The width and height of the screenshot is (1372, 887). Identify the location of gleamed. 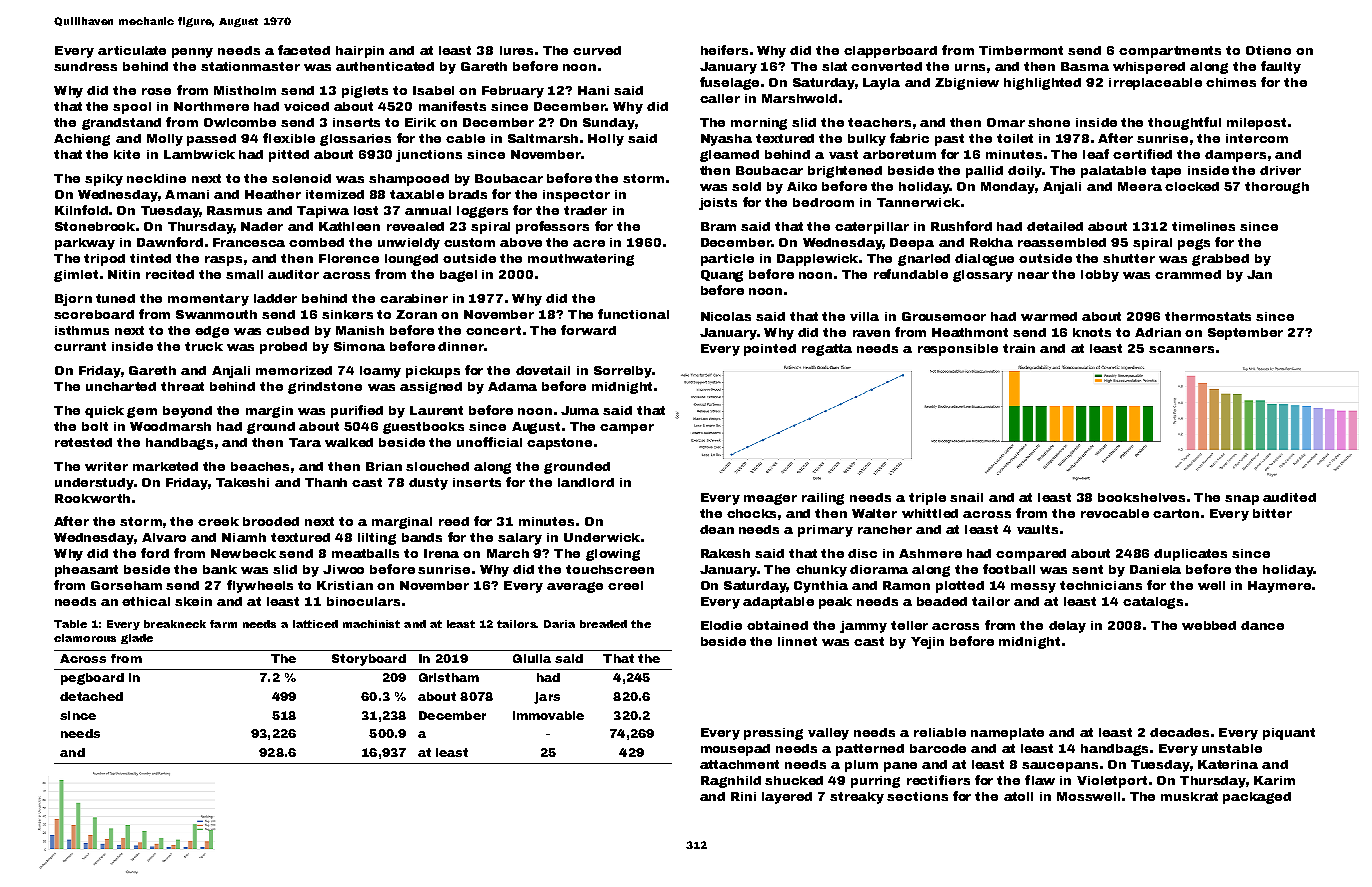
(729, 156).
